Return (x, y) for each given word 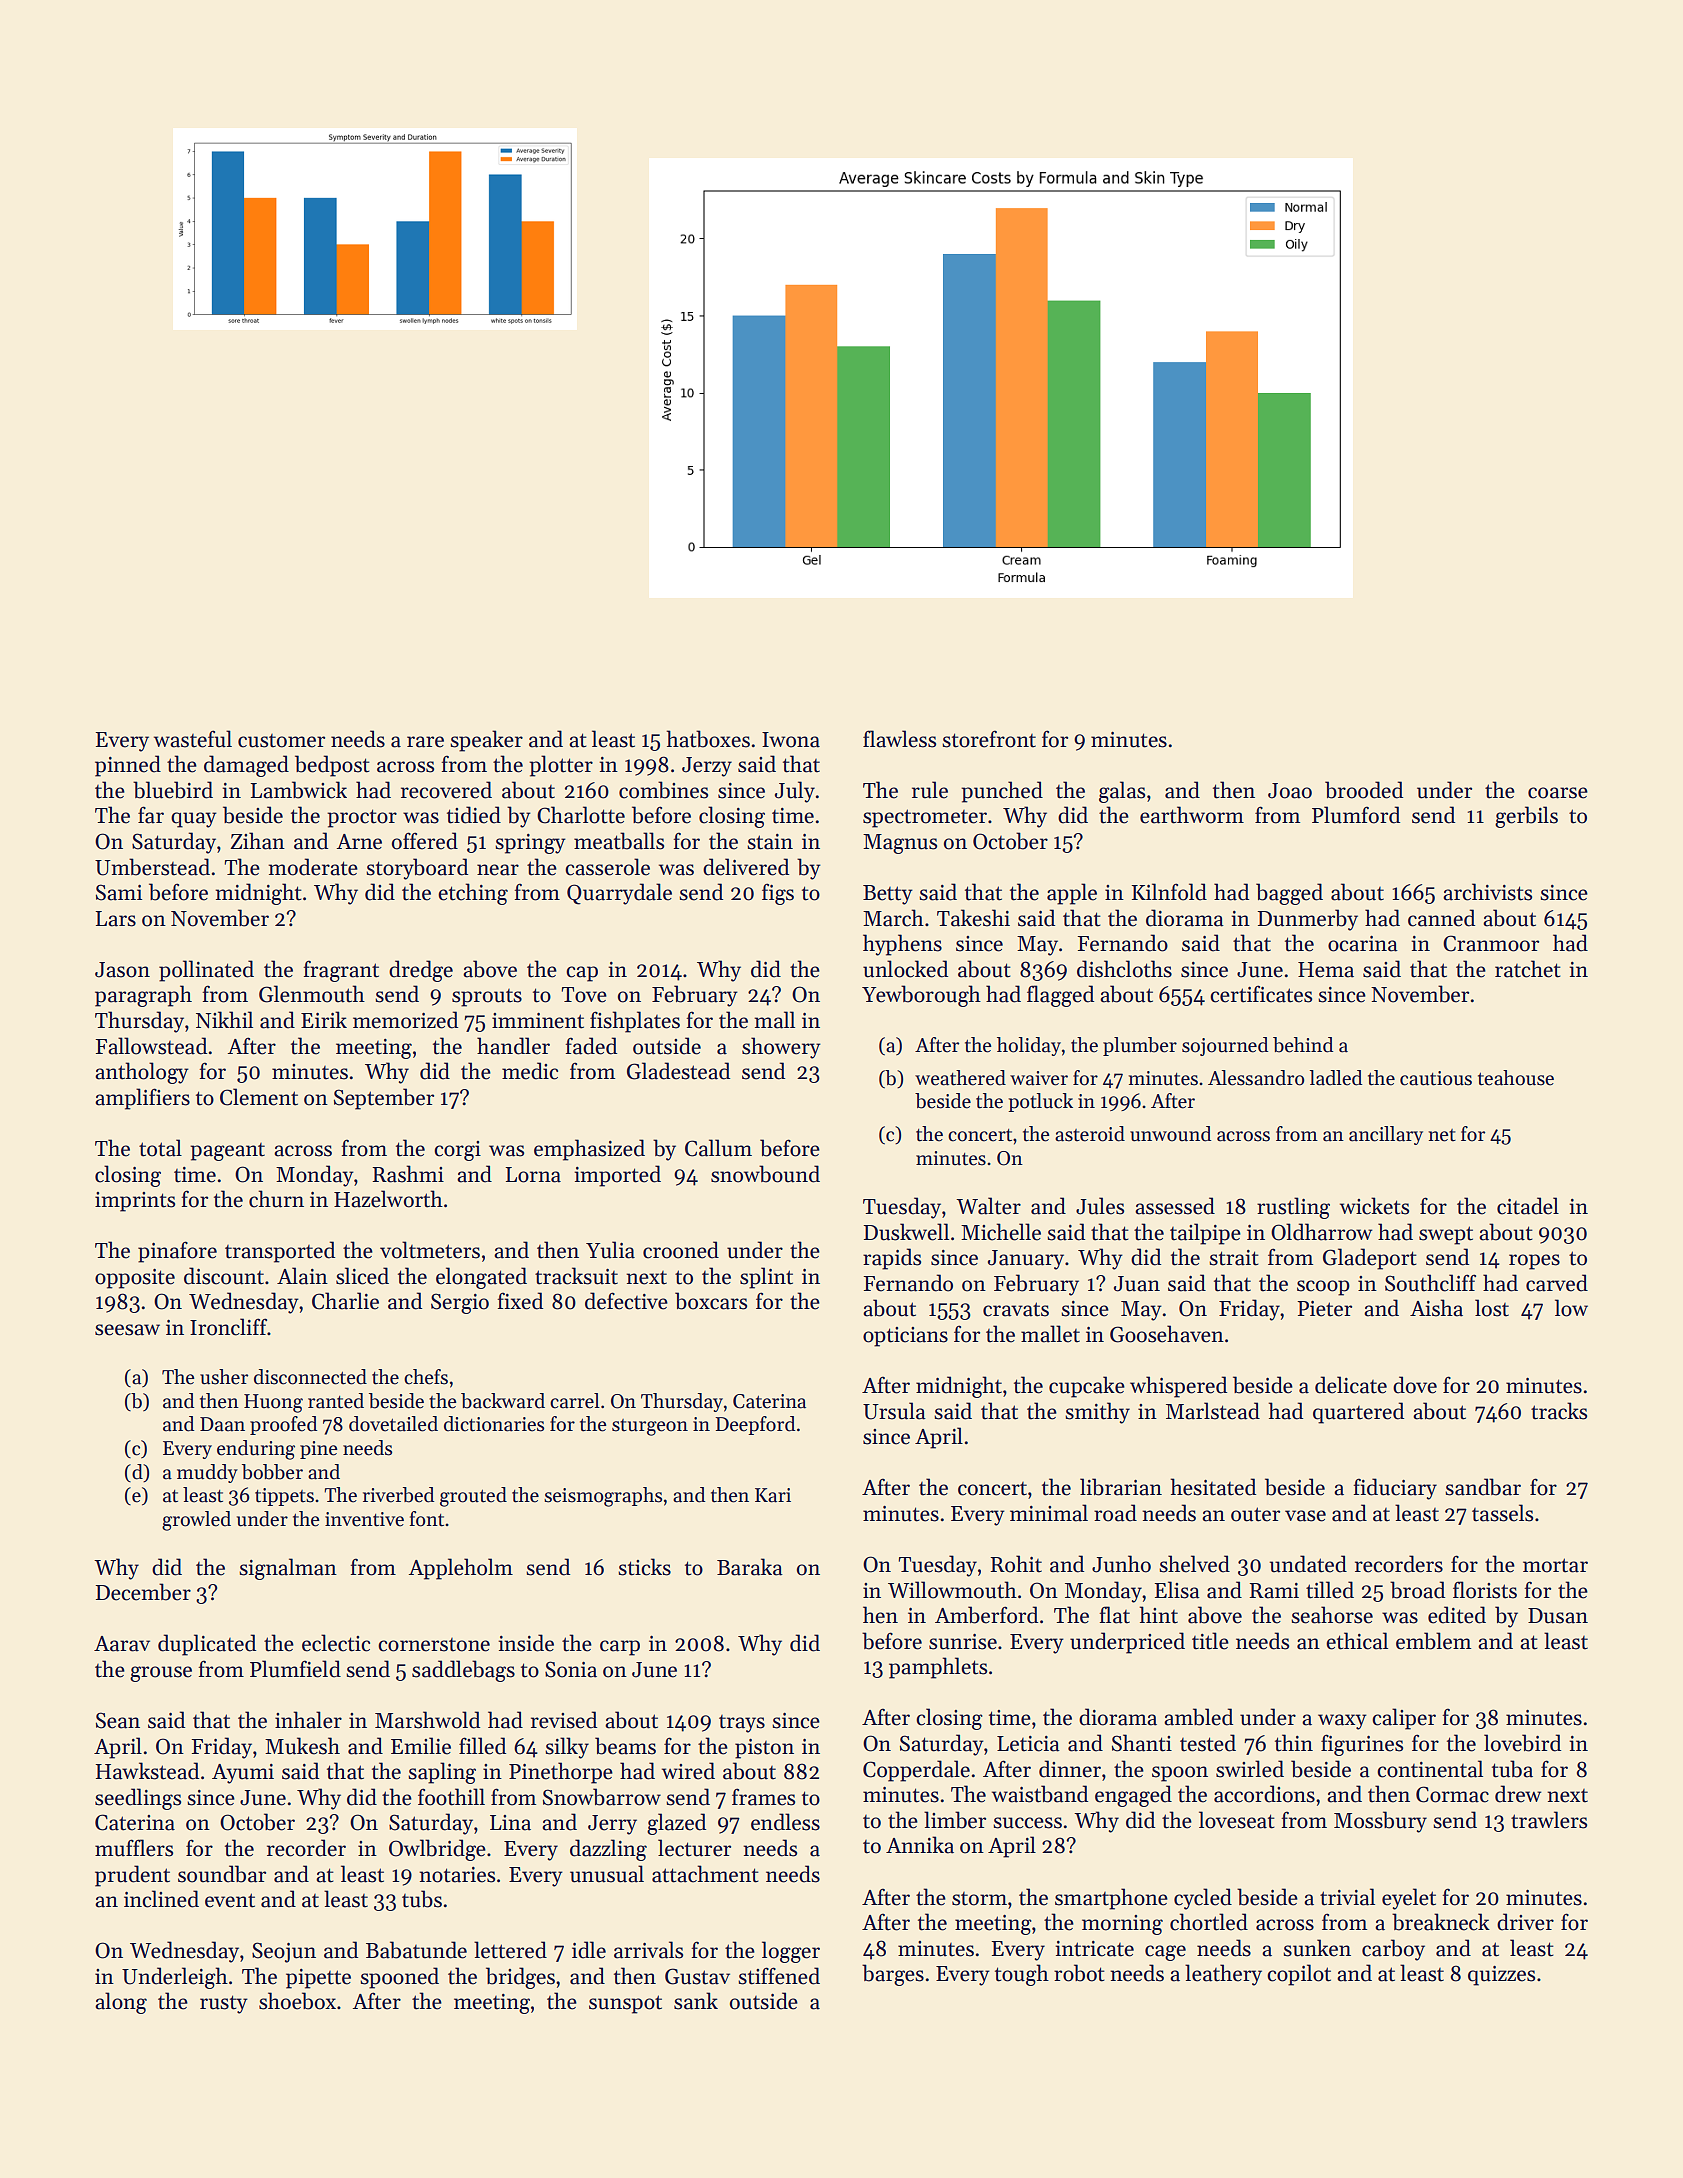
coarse (1558, 793)
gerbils (1526, 817)
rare (425, 742)
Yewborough (921, 996)
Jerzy (707, 767)
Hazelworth (388, 1199)
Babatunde (416, 1950)
